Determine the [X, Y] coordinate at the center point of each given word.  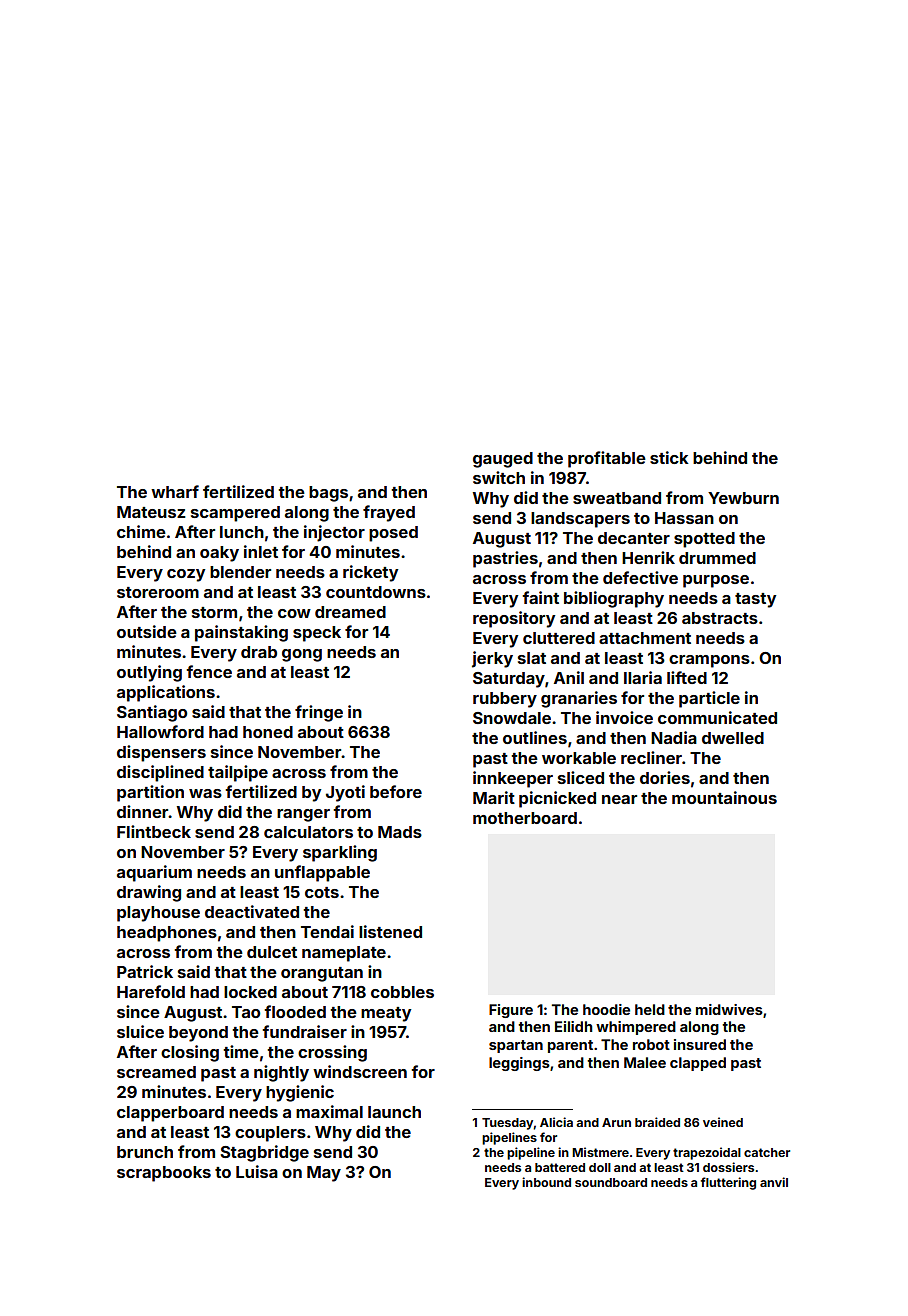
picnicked [557, 799]
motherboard [525, 818]
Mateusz [151, 512]
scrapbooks [164, 1174]
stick [669, 457]
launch [394, 1112]
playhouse [158, 914]
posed [393, 534]
